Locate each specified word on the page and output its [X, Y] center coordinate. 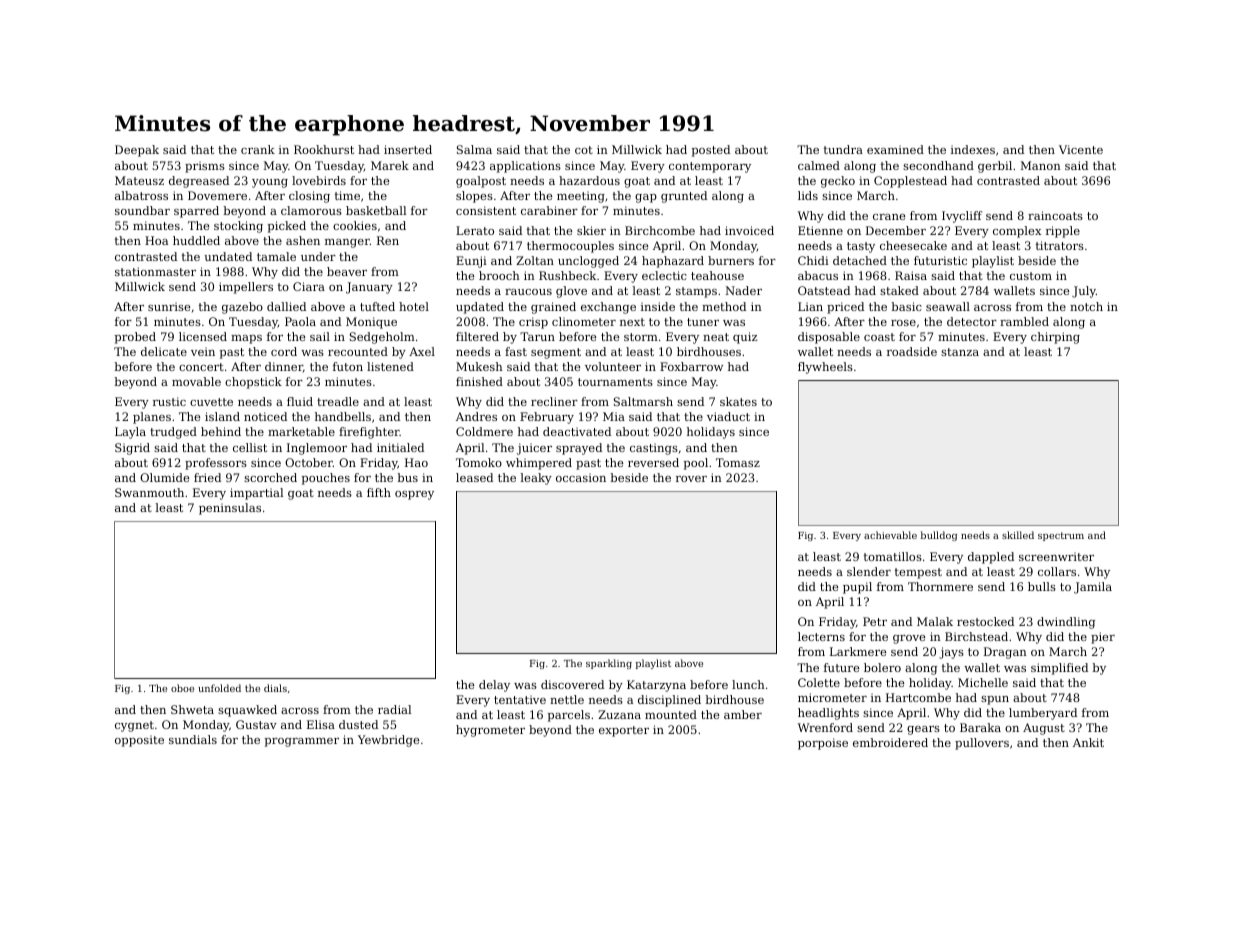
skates [738, 401]
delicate [164, 351]
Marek [390, 165]
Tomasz [738, 462]
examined [895, 149]
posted [711, 151]
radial [394, 709]
